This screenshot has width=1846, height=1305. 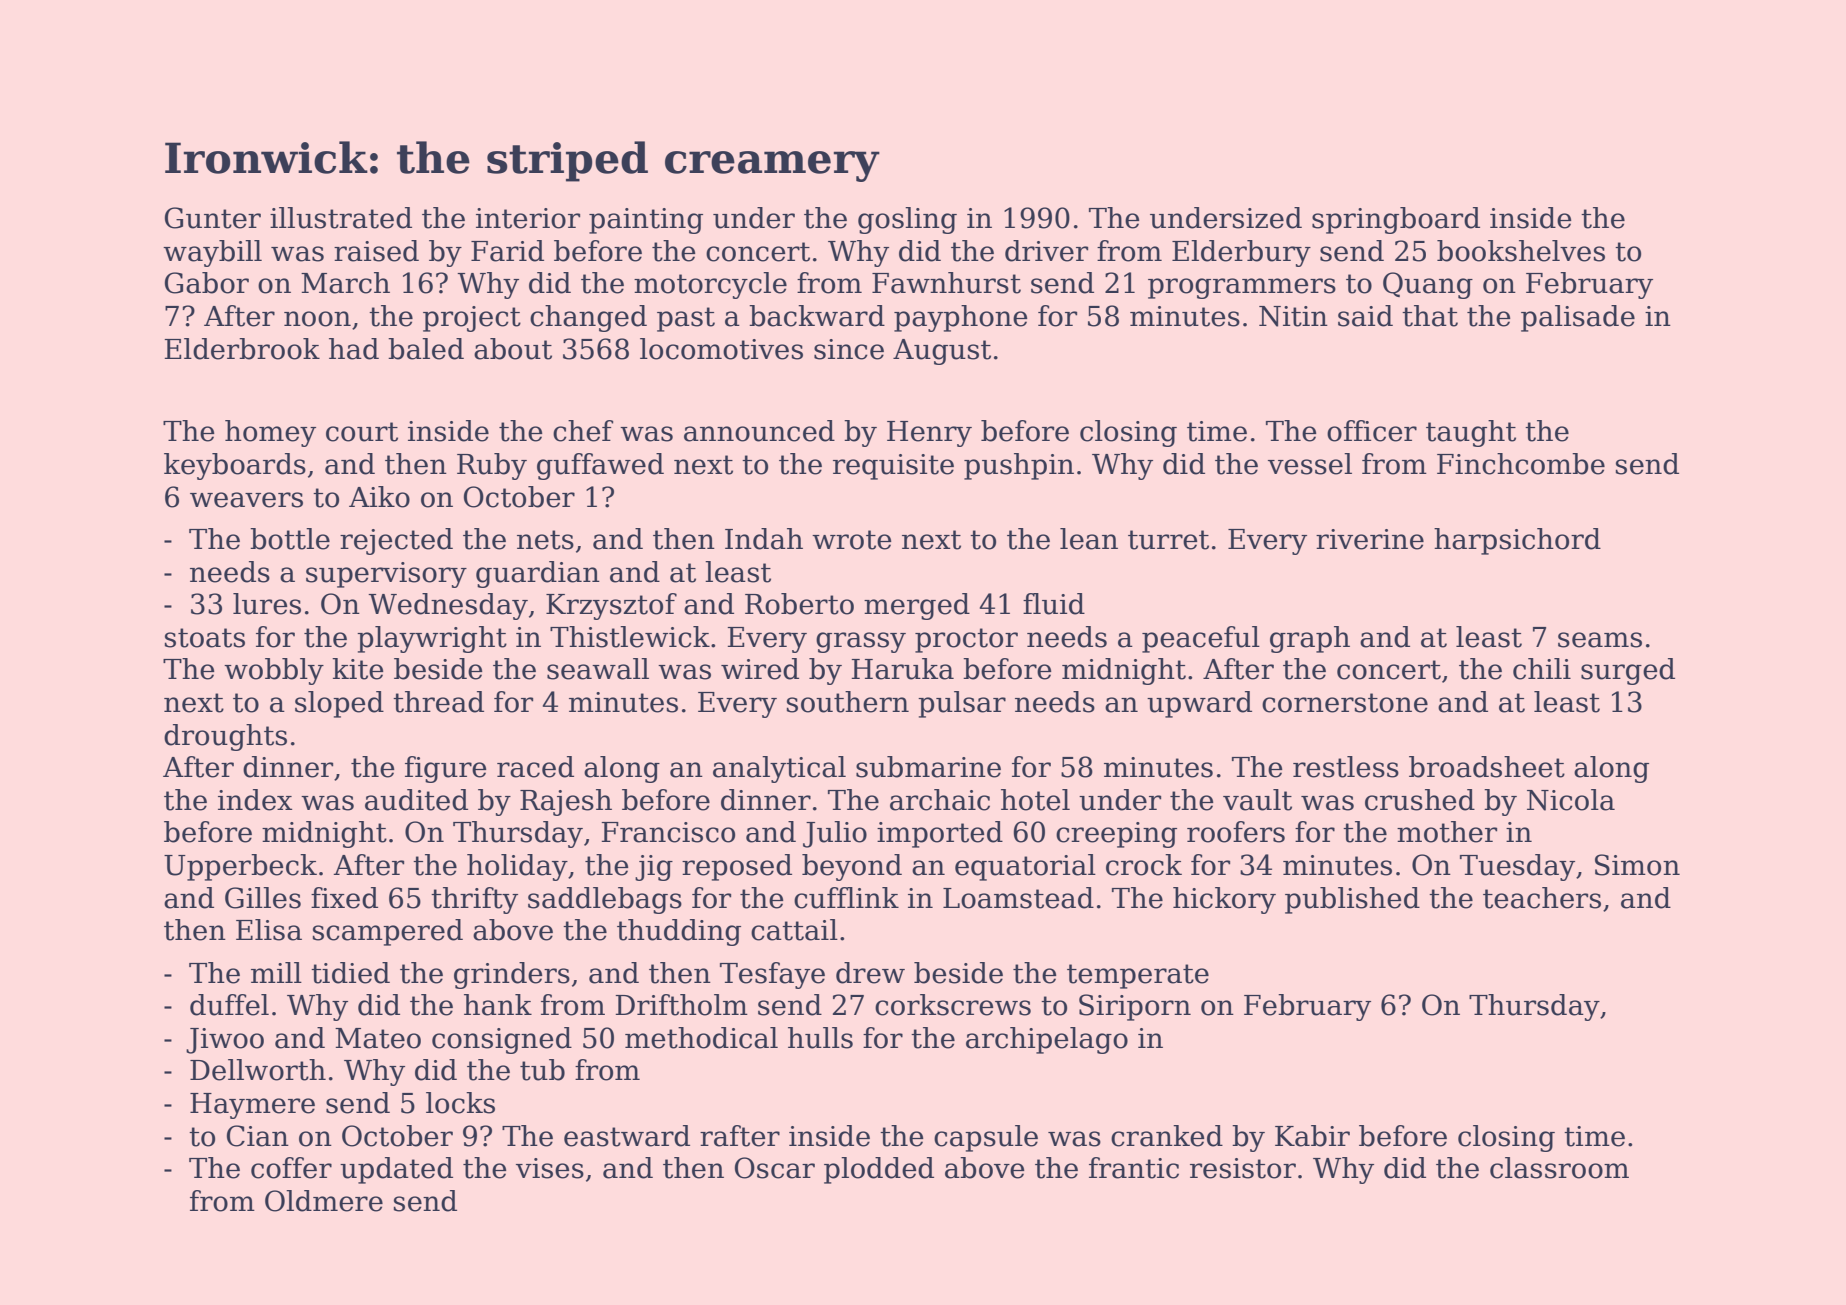 What do you see at coordinates (962, 704) in the screenshot?
I see `pulsar` at bounding box center [962, 704].
